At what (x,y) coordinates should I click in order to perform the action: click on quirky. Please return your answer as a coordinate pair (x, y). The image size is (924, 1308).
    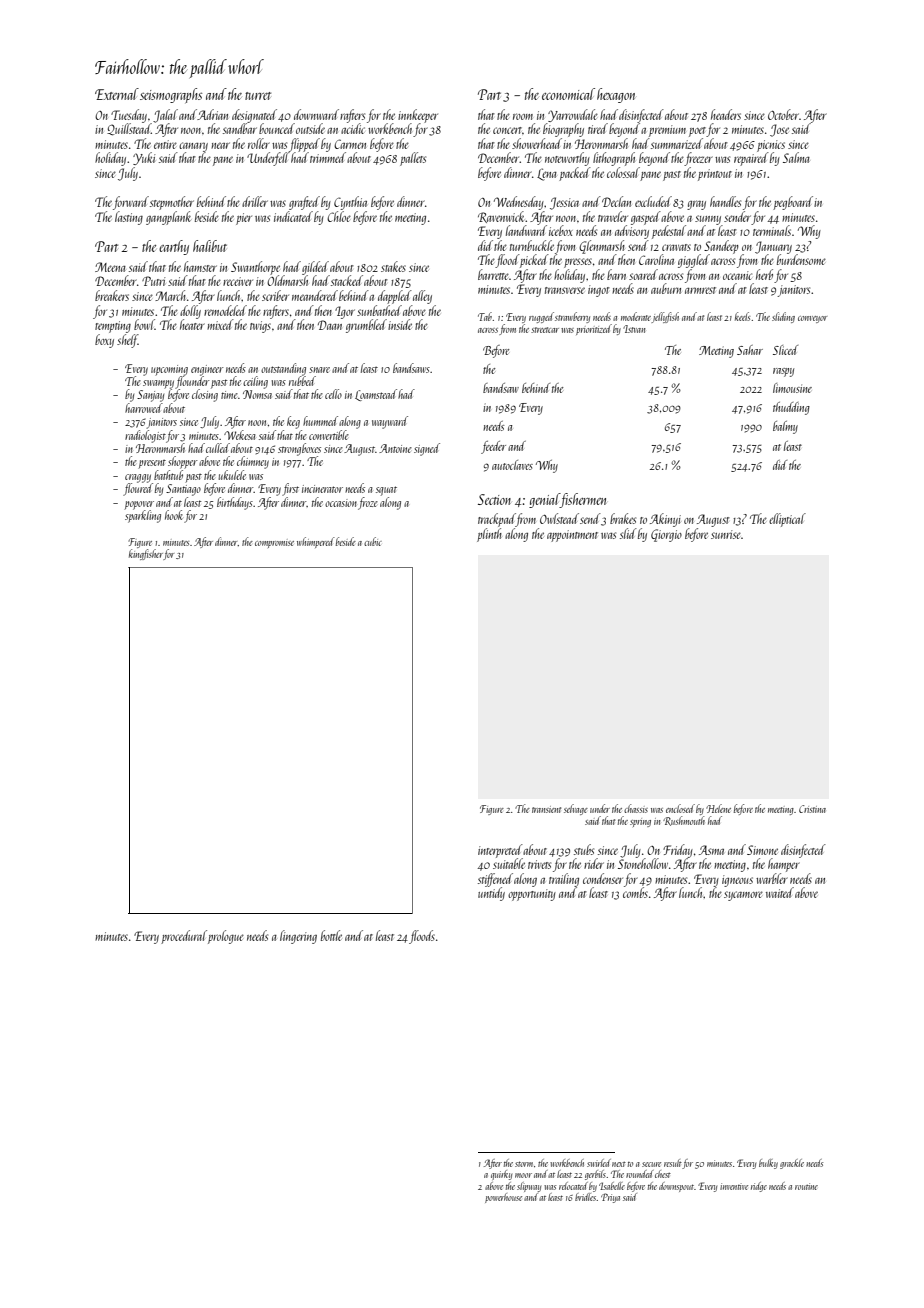
    Looking at the image, I should click on (501, 1175).
